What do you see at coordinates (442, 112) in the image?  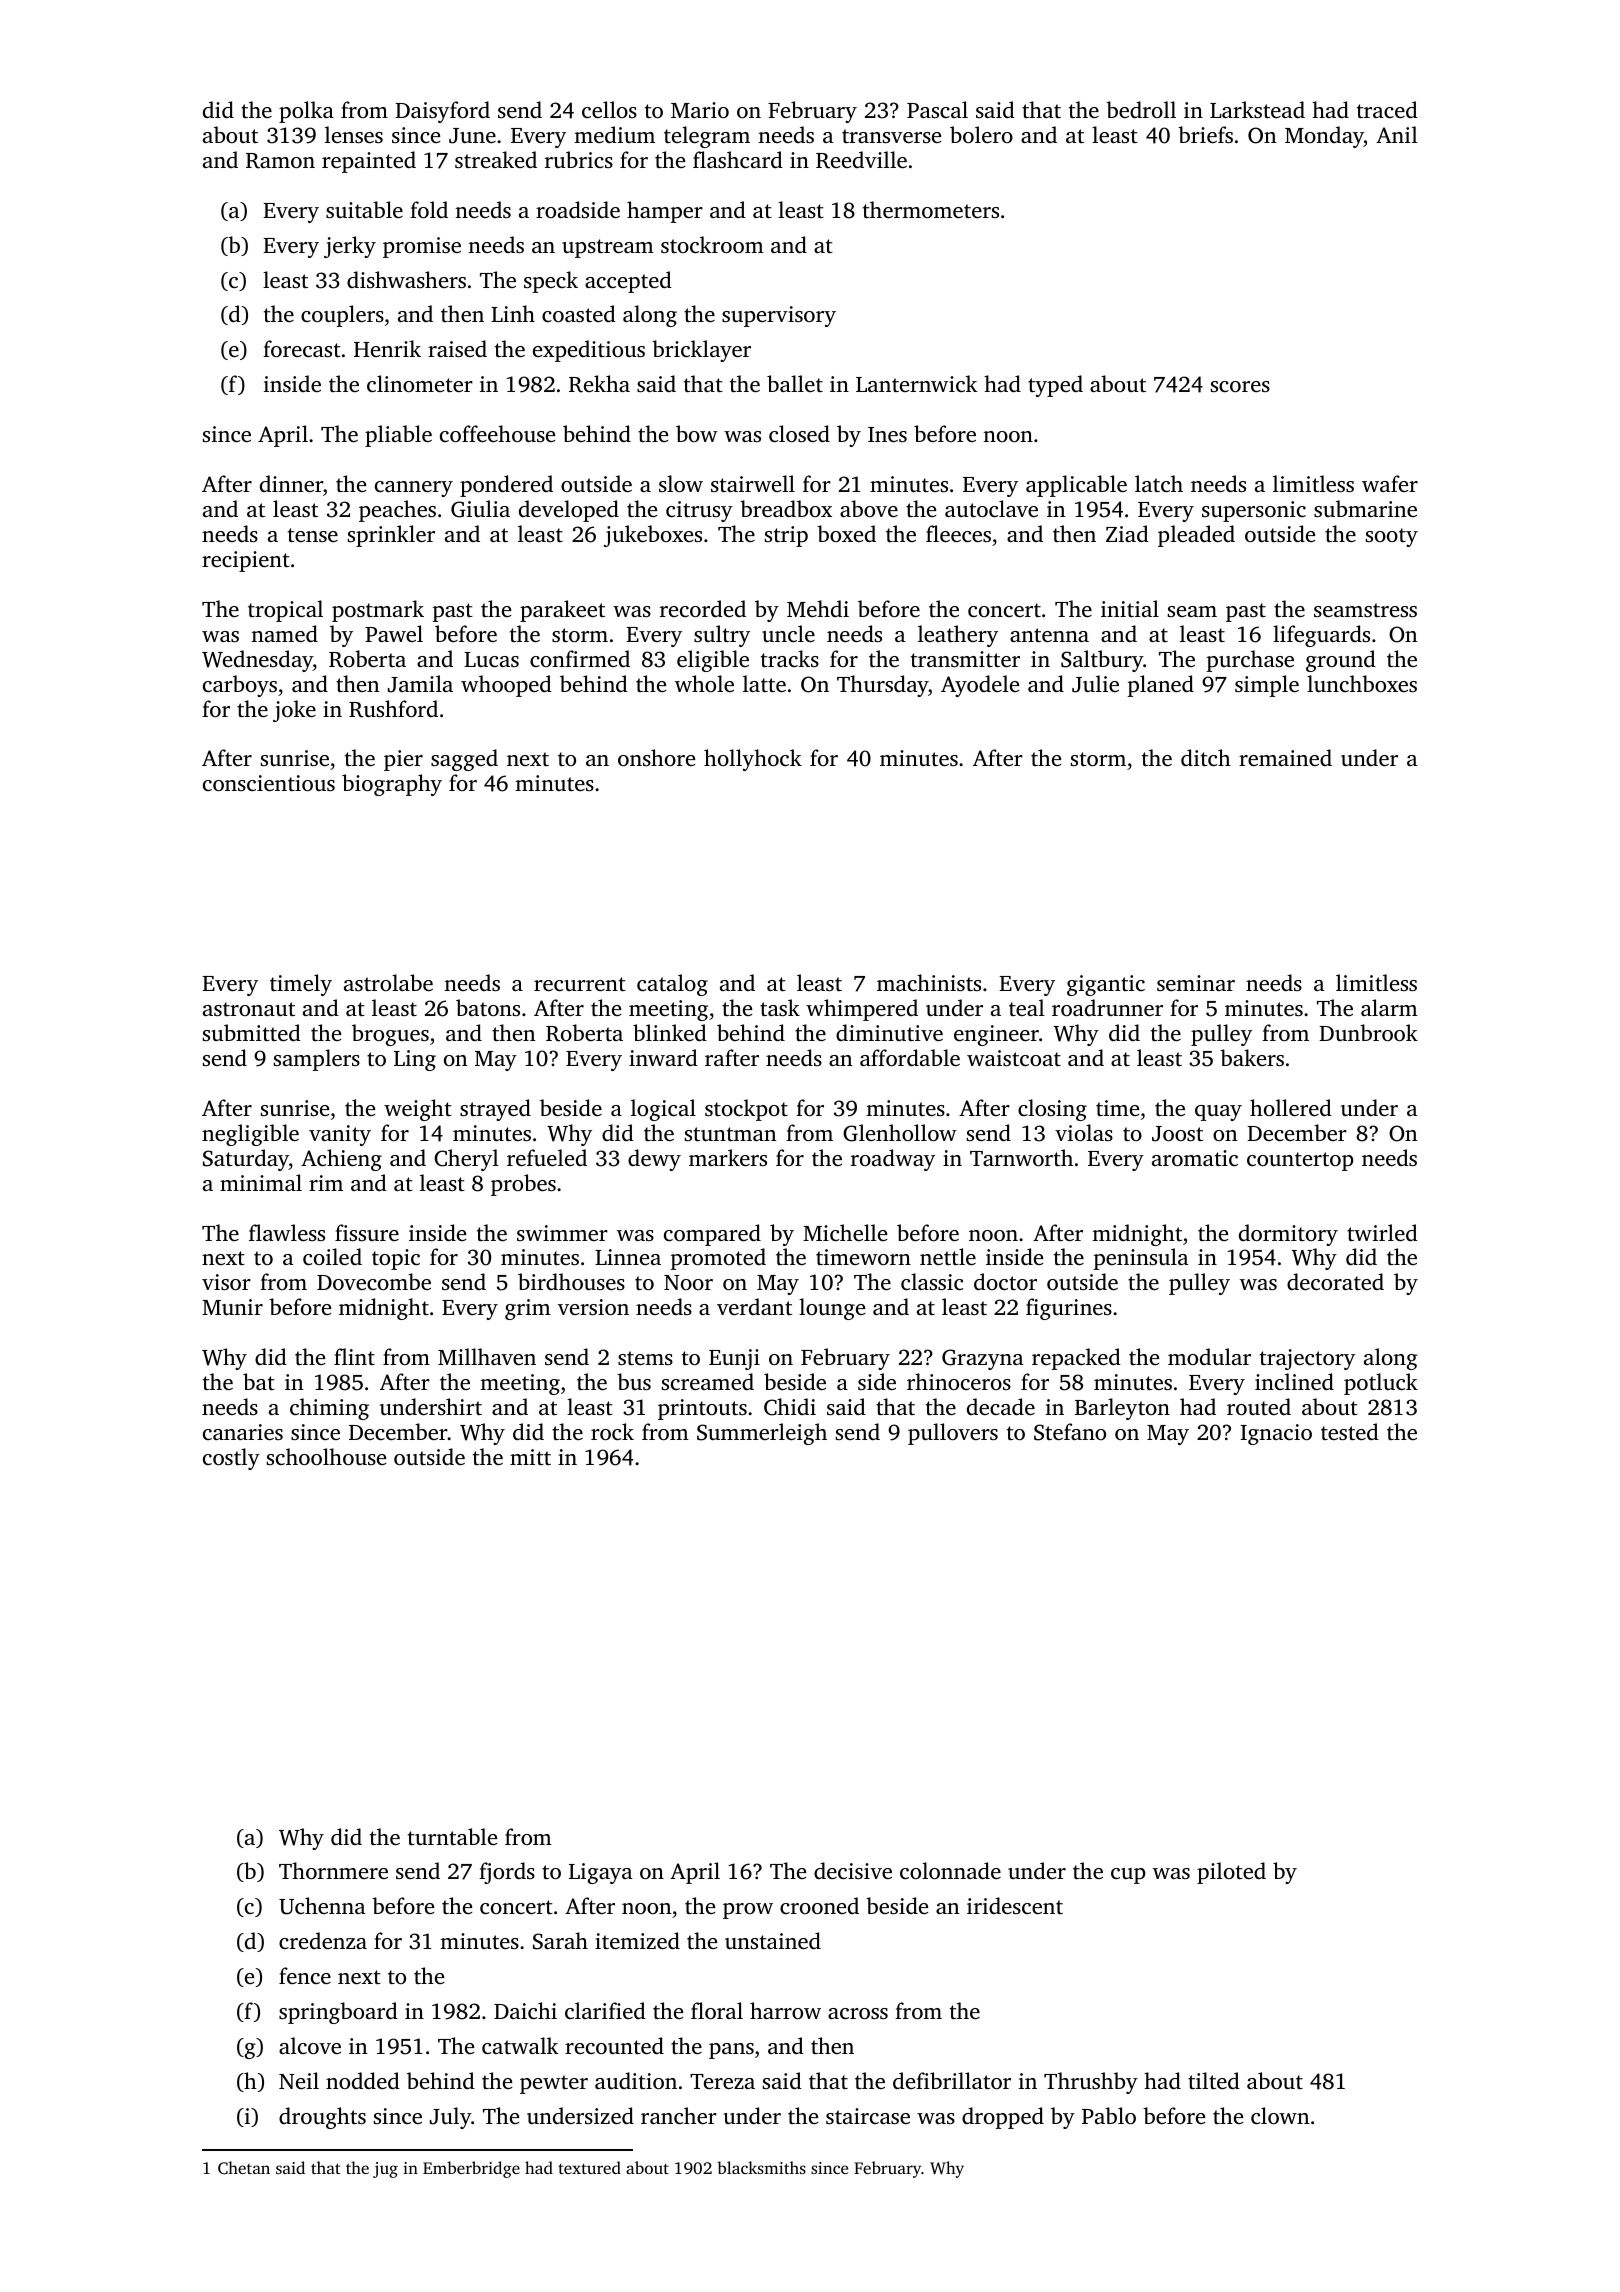 I see `Daisyford` at bounding box center [442, 112].
